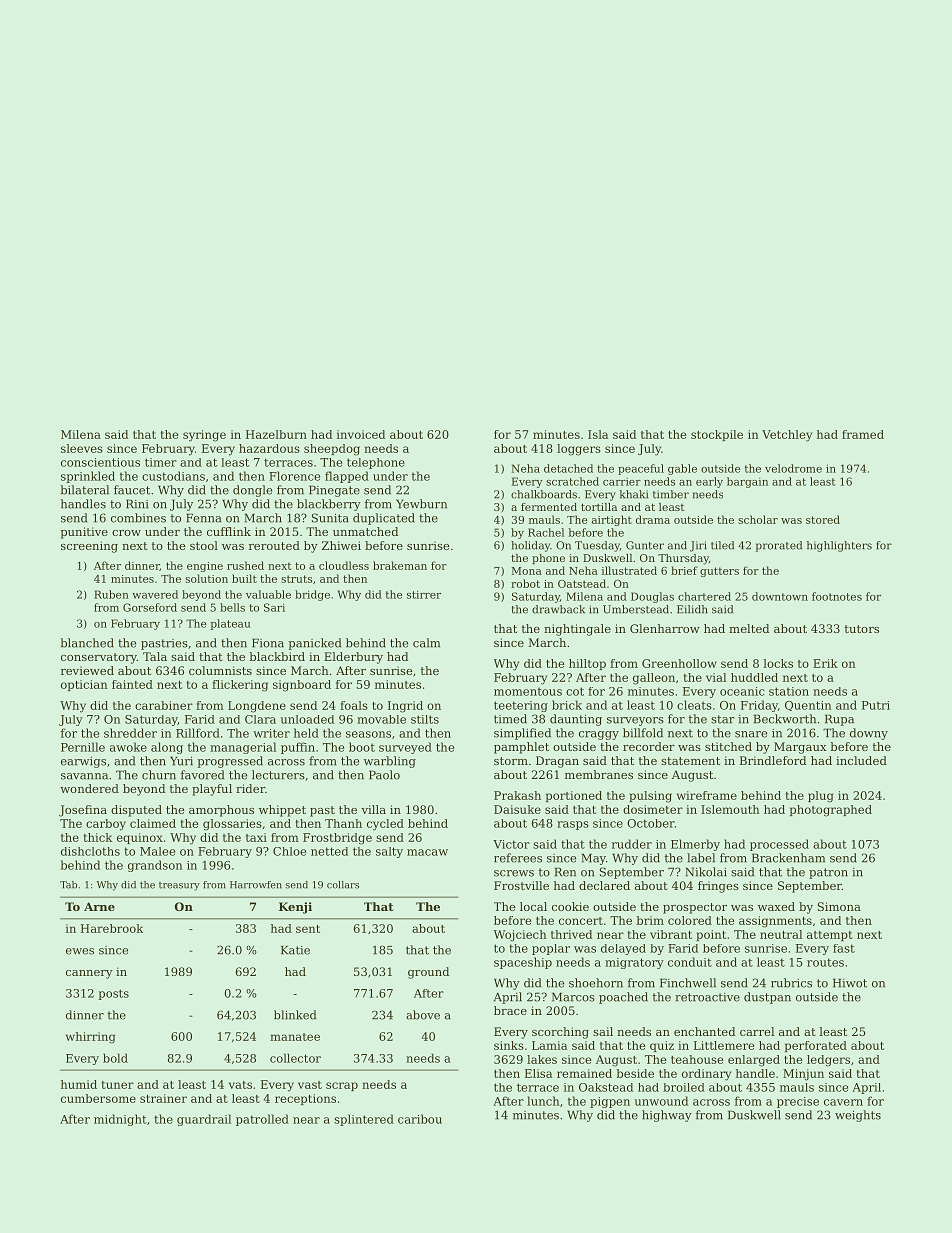 The height and width of the screenshot is (1233, 952). What do you see at coordinates (671, 494) in the screenshot?
I see `timber` at bounding box center [671, 494].
